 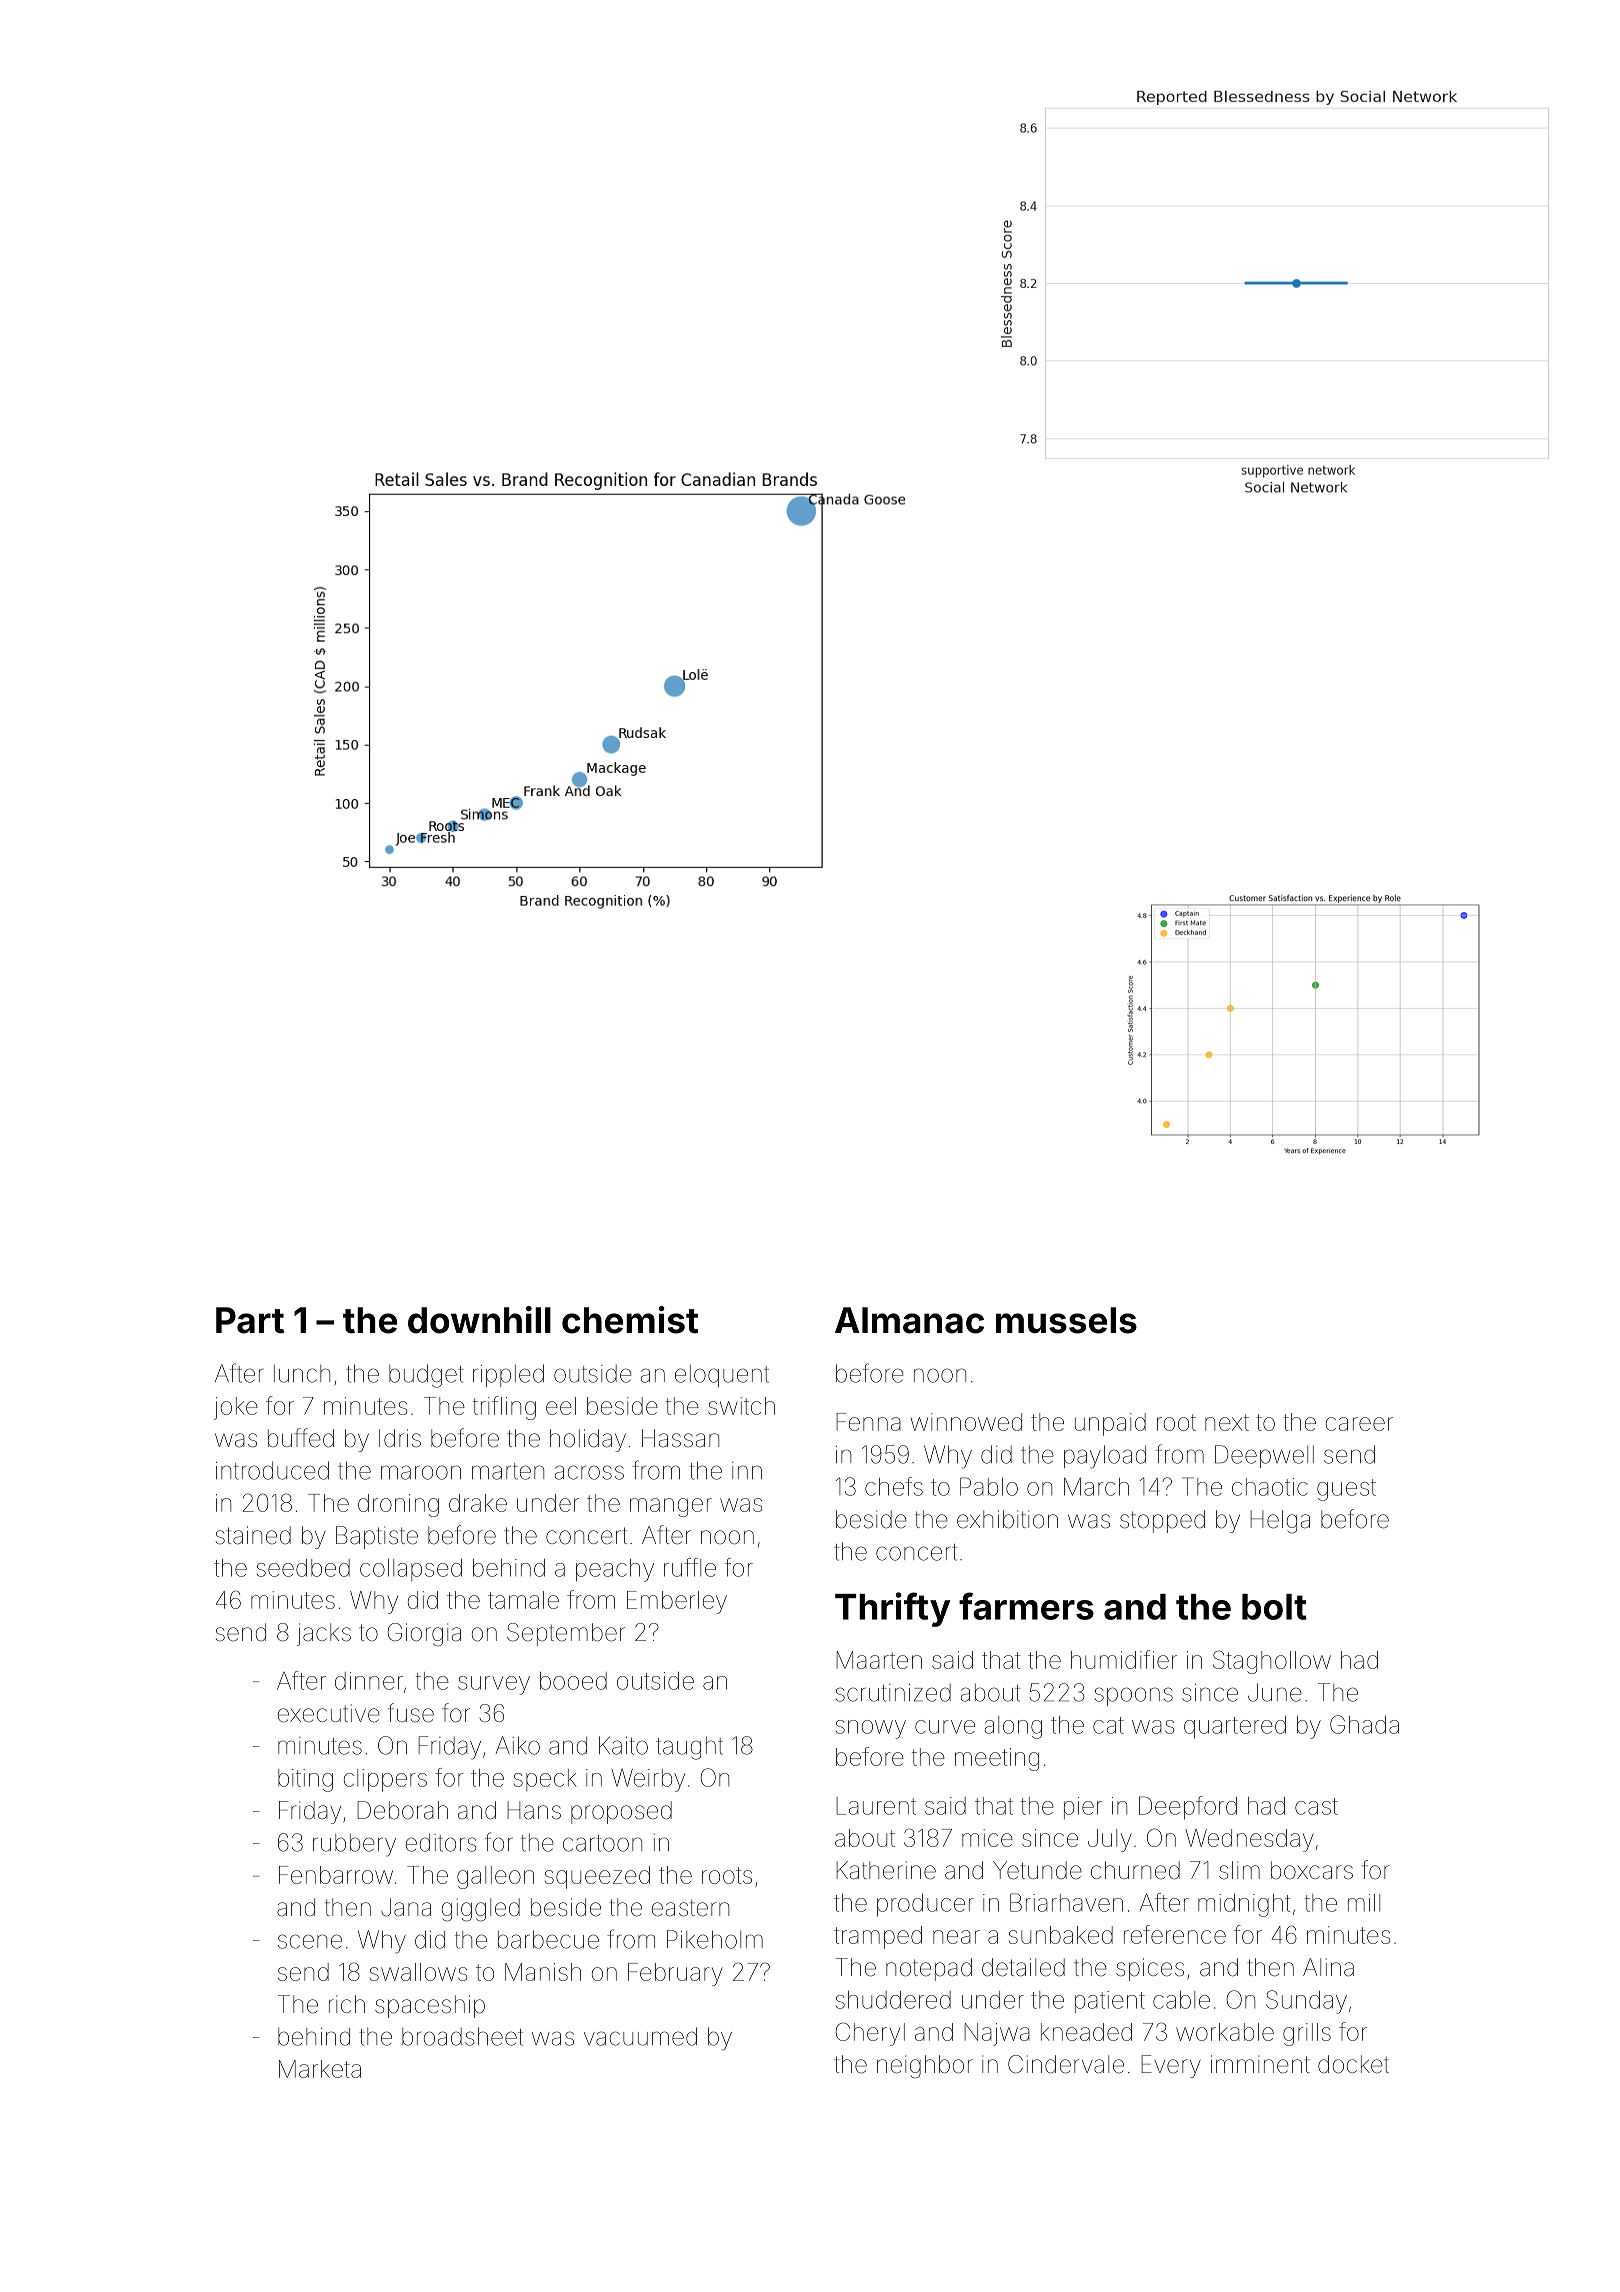 What do you see at coordinates (369, 1681) in the page?
I see `dinner` at bounding box center [369, 1681].
